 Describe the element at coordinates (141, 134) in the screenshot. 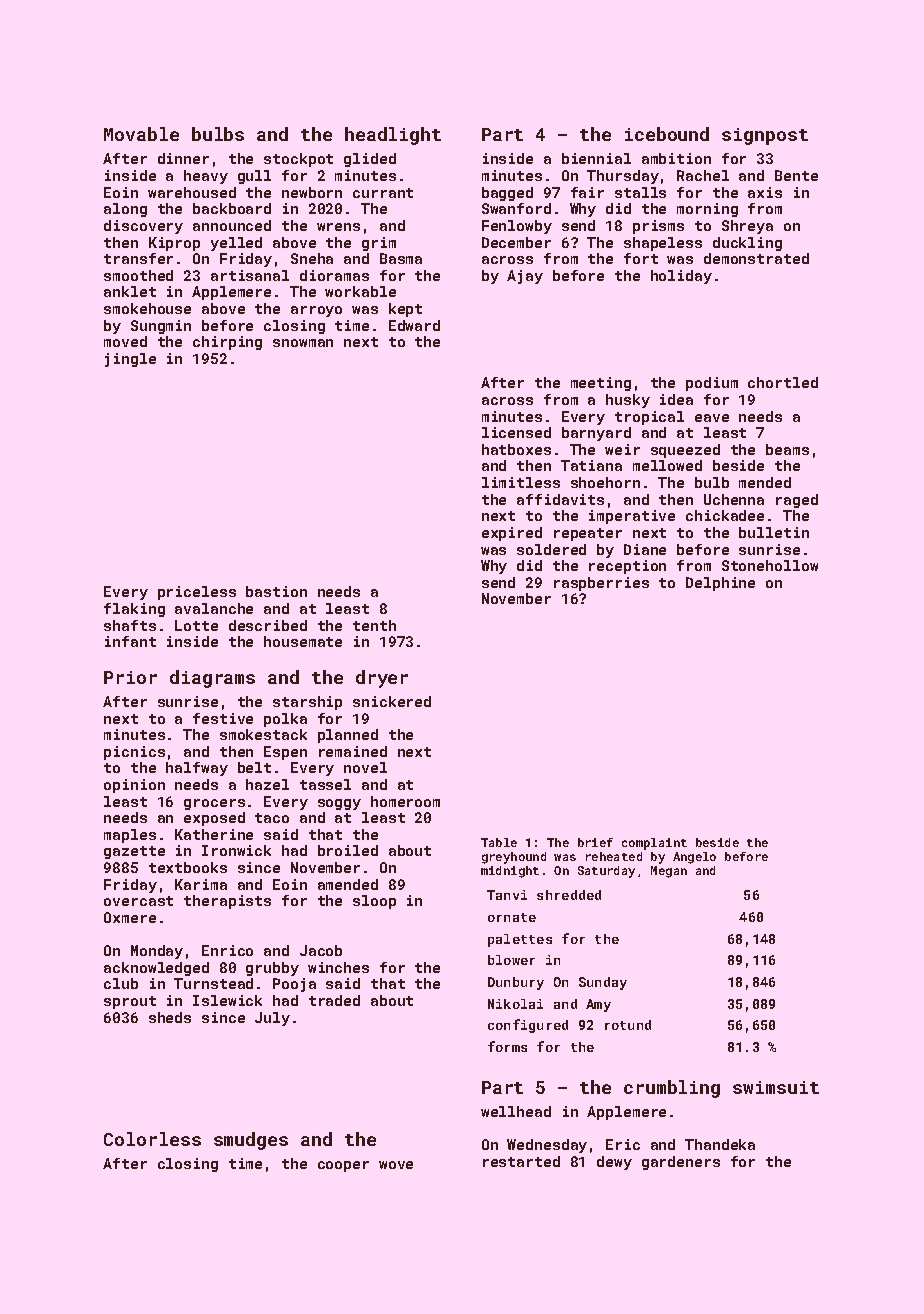

I see `Movable` at that location.
